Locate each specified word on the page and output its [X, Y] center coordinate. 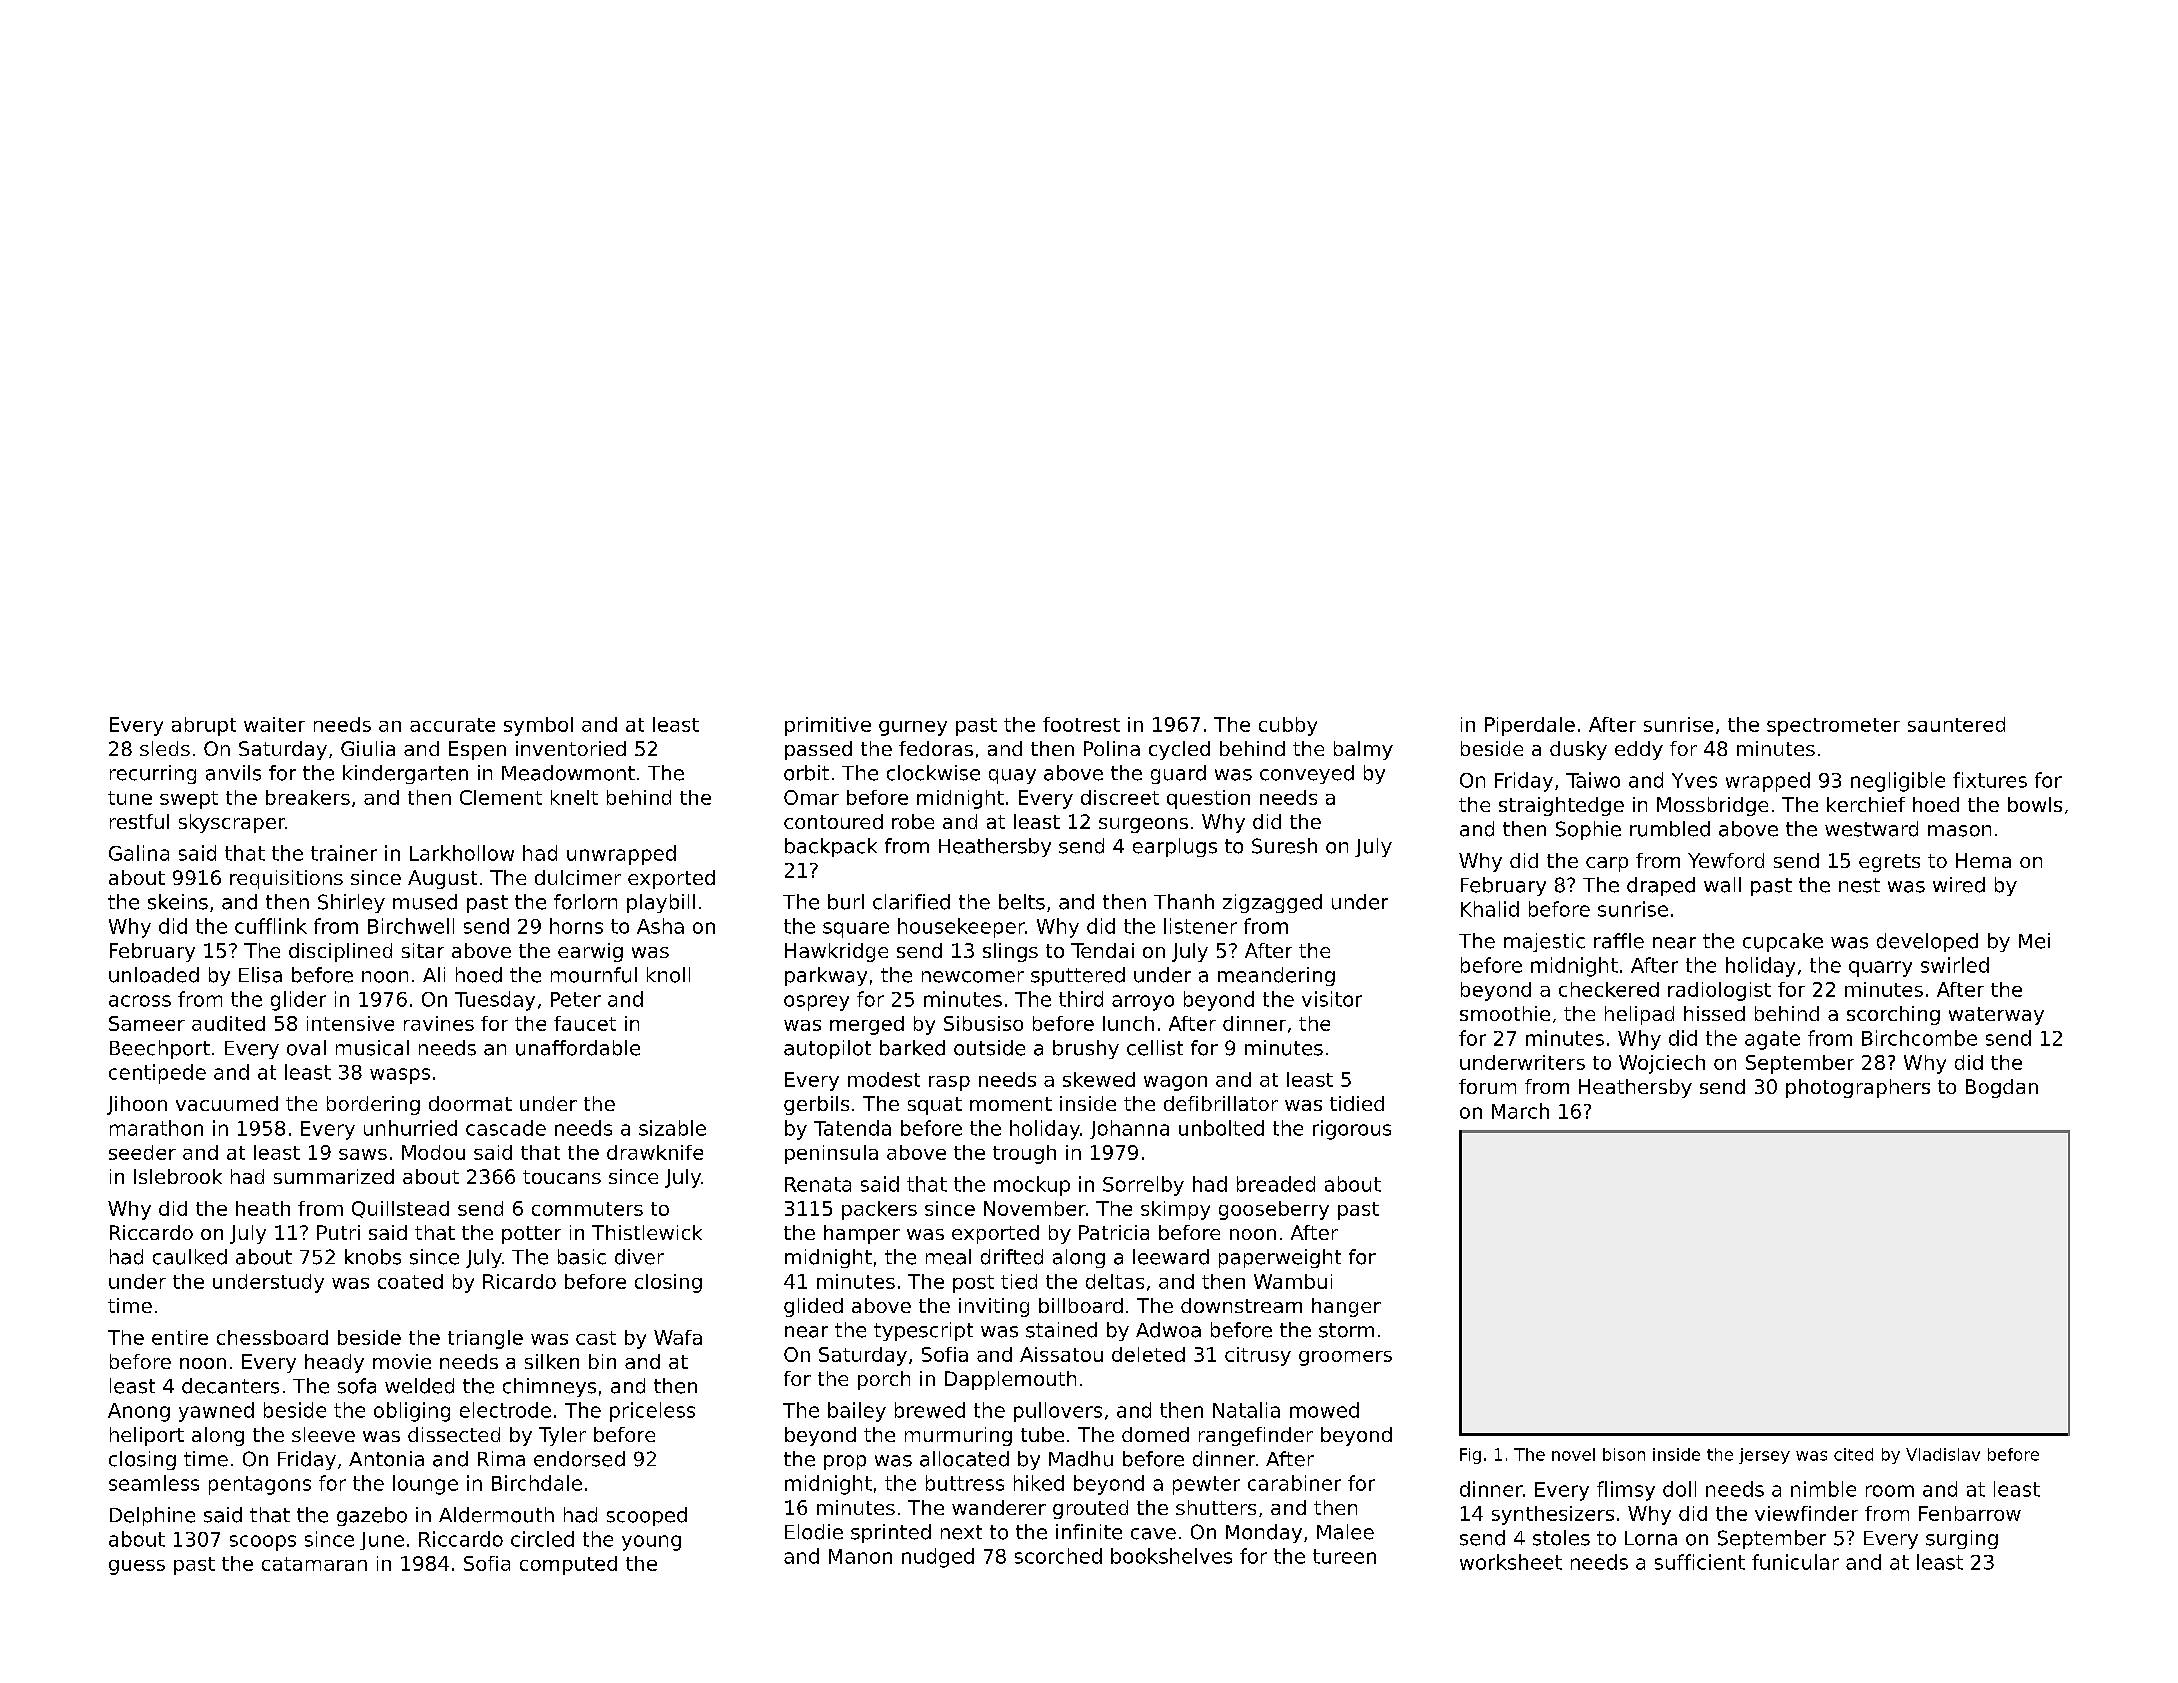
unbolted [1221, 1128]
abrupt [204, 726]
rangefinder [1256, 1436]
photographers [1858, 1088]
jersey [1764, 1456]
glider [298, 1001]
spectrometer [1833, 727]
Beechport [160, 1049]
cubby [1288, 726]
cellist [1155, 1048]
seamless [154, 1483]
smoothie [1505, 1013]
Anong [139, 1412]
